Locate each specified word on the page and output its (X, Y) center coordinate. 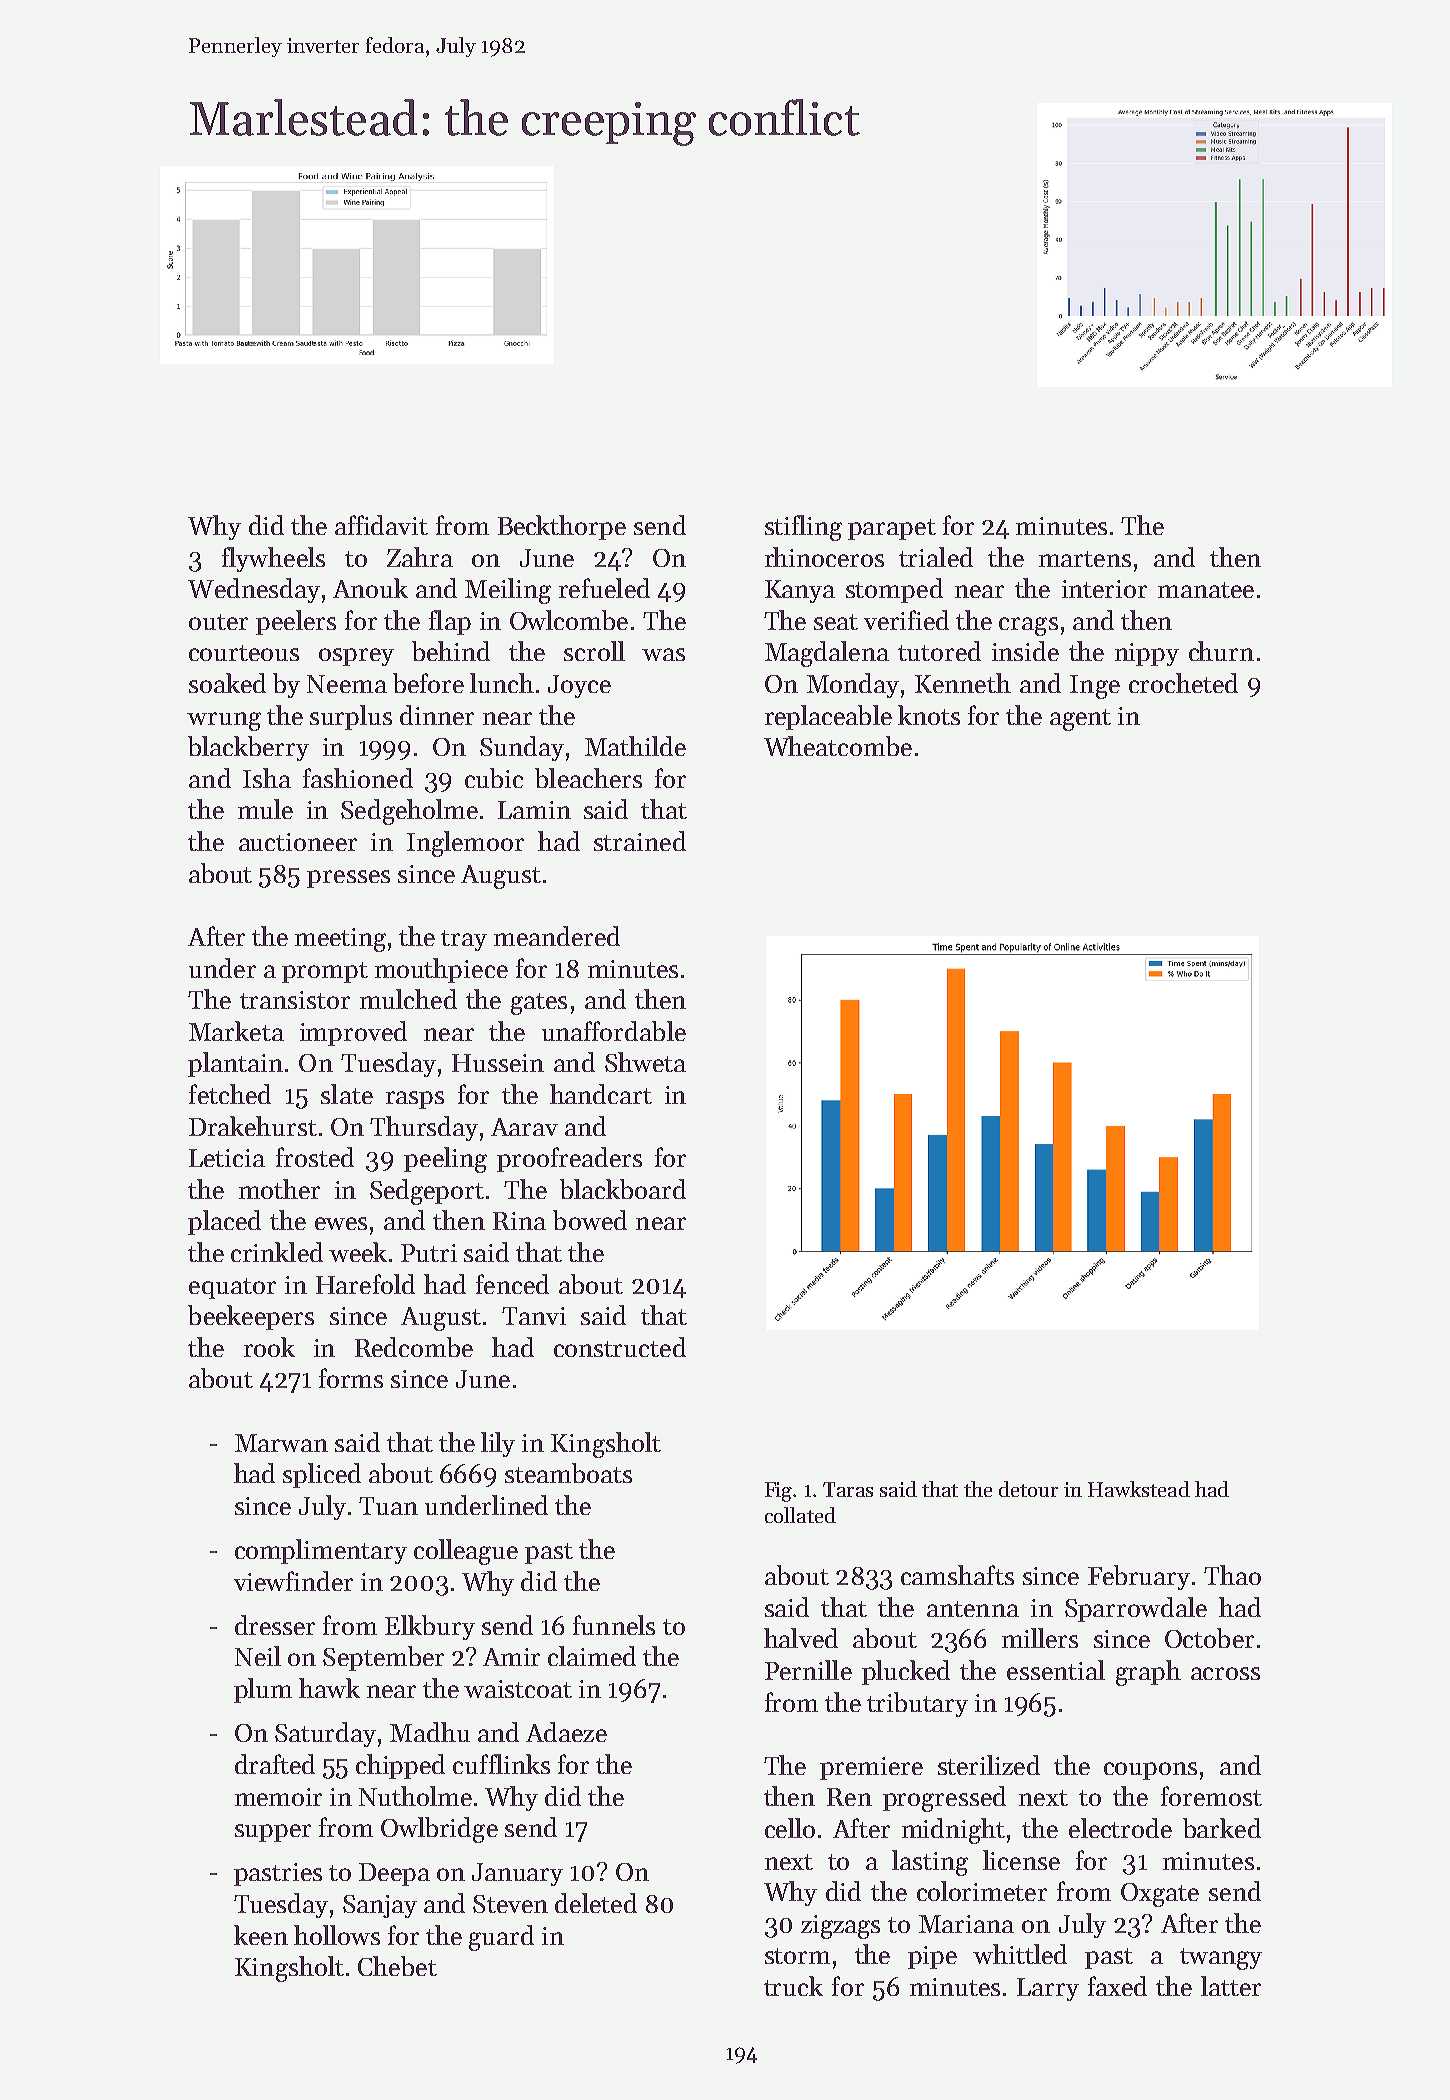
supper (273, 1833)
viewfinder (293, 1581)
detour (1028, 1489)
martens (1085, 559)
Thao (1232, 1575)
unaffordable (614, 1031)
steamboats (568, 1473)
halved (801, 1638)
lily (498, 1444)
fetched (230, 1094)
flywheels (273, 559)
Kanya (800, 591)
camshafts (957, 1575)
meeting (340, 940)
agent (1080, 720)
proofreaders (569, 1159)
